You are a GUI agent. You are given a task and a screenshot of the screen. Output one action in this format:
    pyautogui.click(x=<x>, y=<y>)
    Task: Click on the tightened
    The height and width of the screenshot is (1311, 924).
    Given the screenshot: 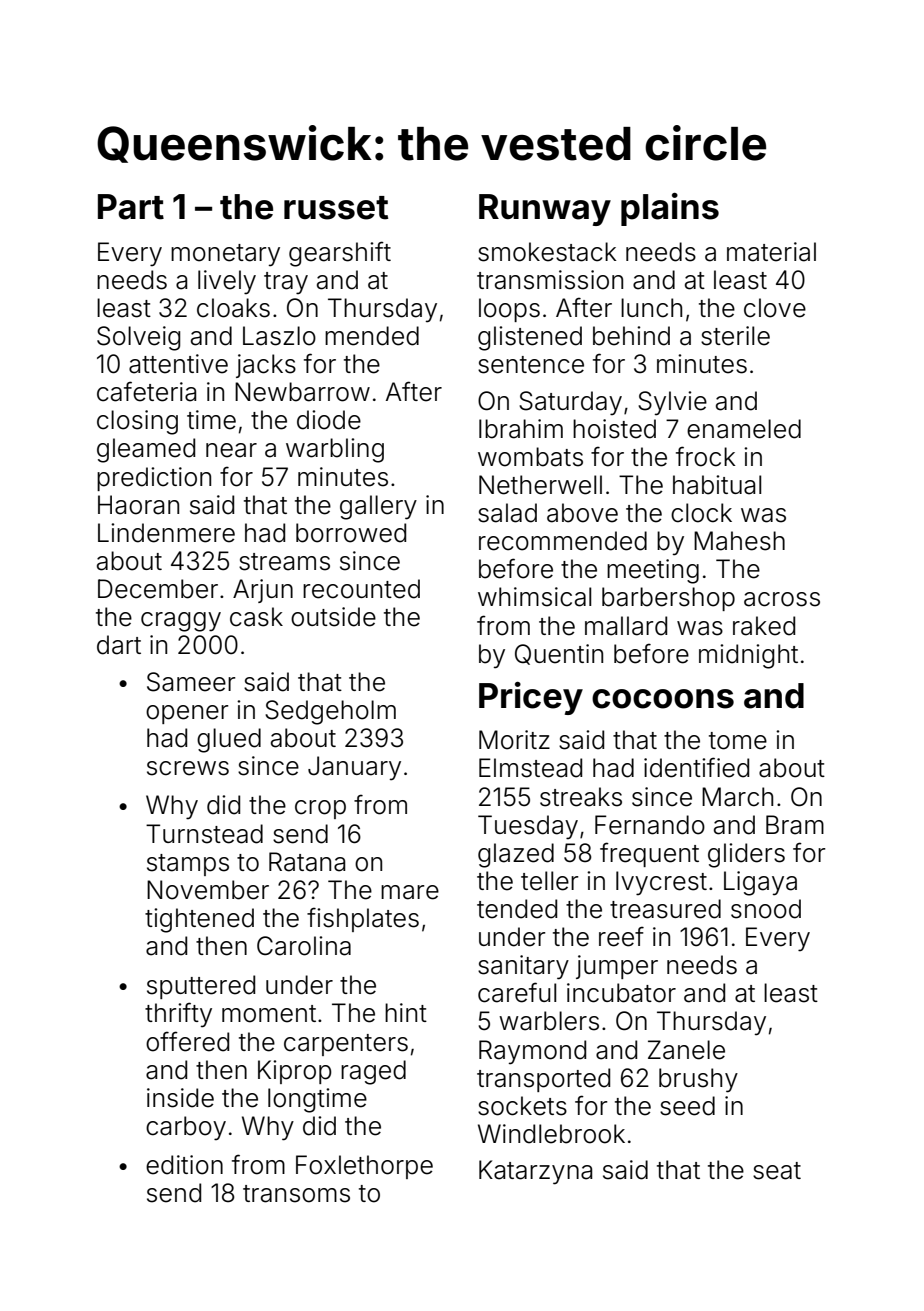 What is the action you would take?
    pyautogui.click(x=199, y=920)
